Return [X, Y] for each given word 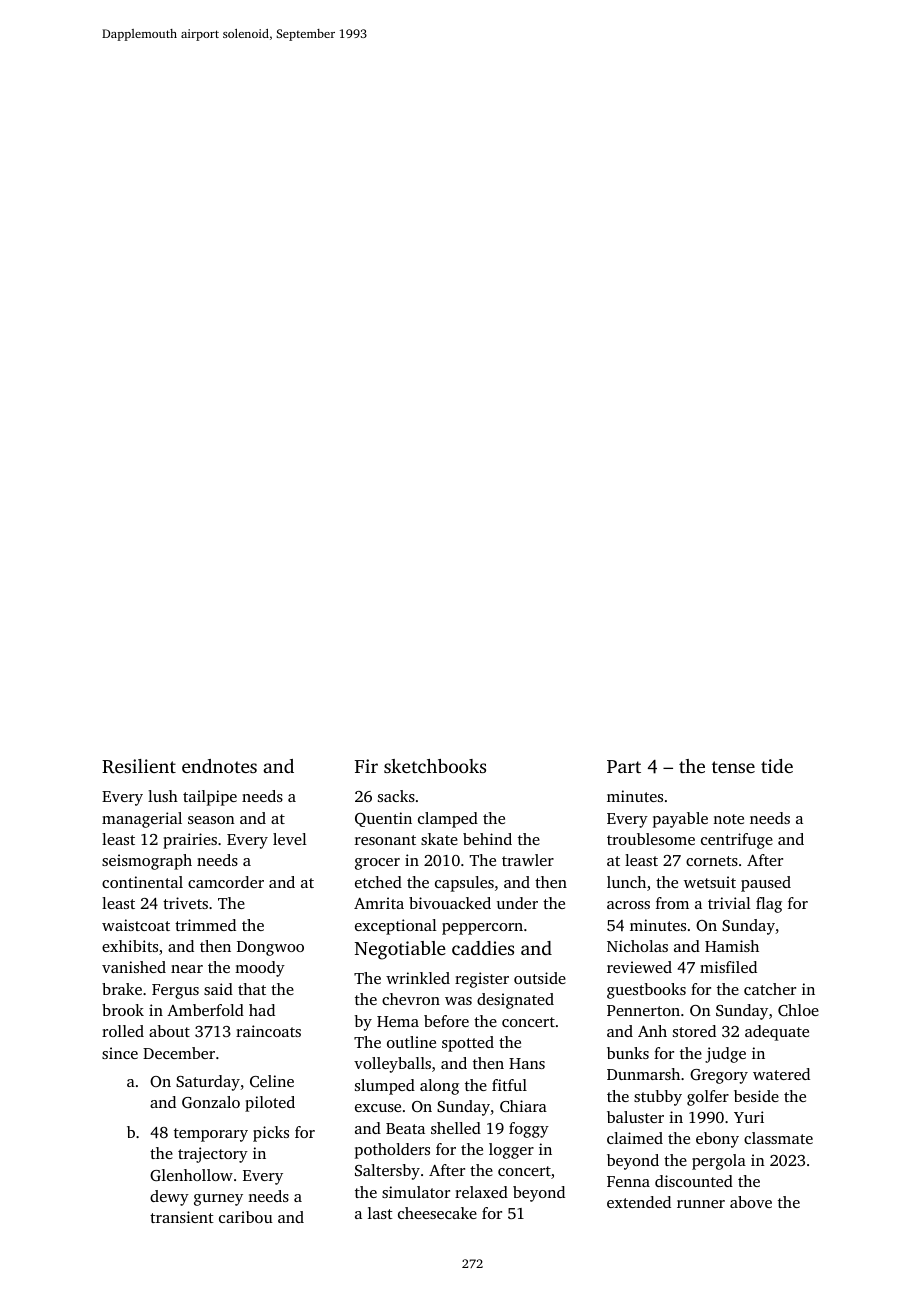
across [628, 905]
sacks [396, 796]
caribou [246, 1217]
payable [680, 820]
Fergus [175, 991]
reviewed [639, 967]
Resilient [139, 766]
